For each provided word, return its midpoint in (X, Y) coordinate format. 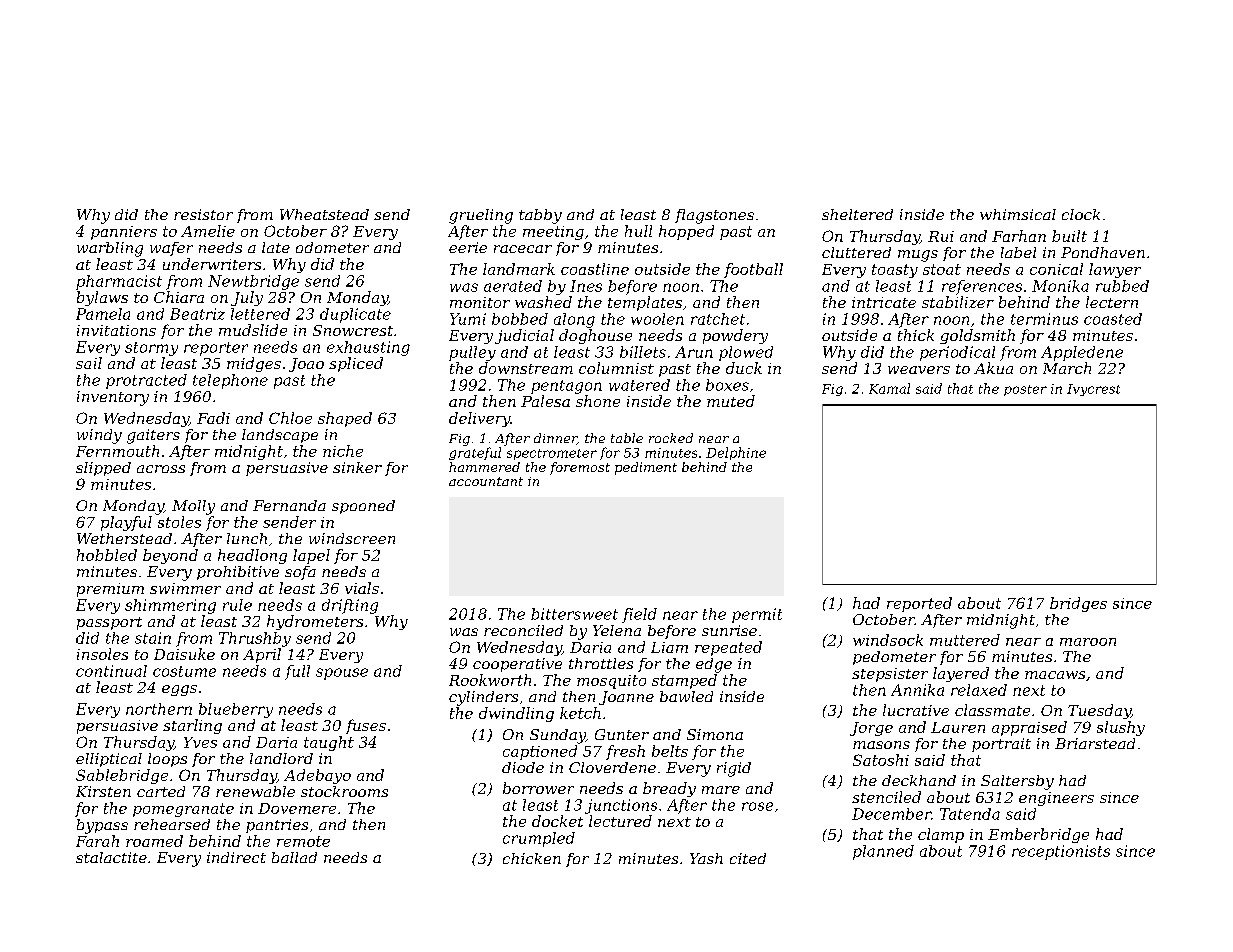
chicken (532, 858)
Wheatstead (324, 214)
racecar (523, 249)
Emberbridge (1038, 835)
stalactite (111, 857)
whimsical (1018, 214)
